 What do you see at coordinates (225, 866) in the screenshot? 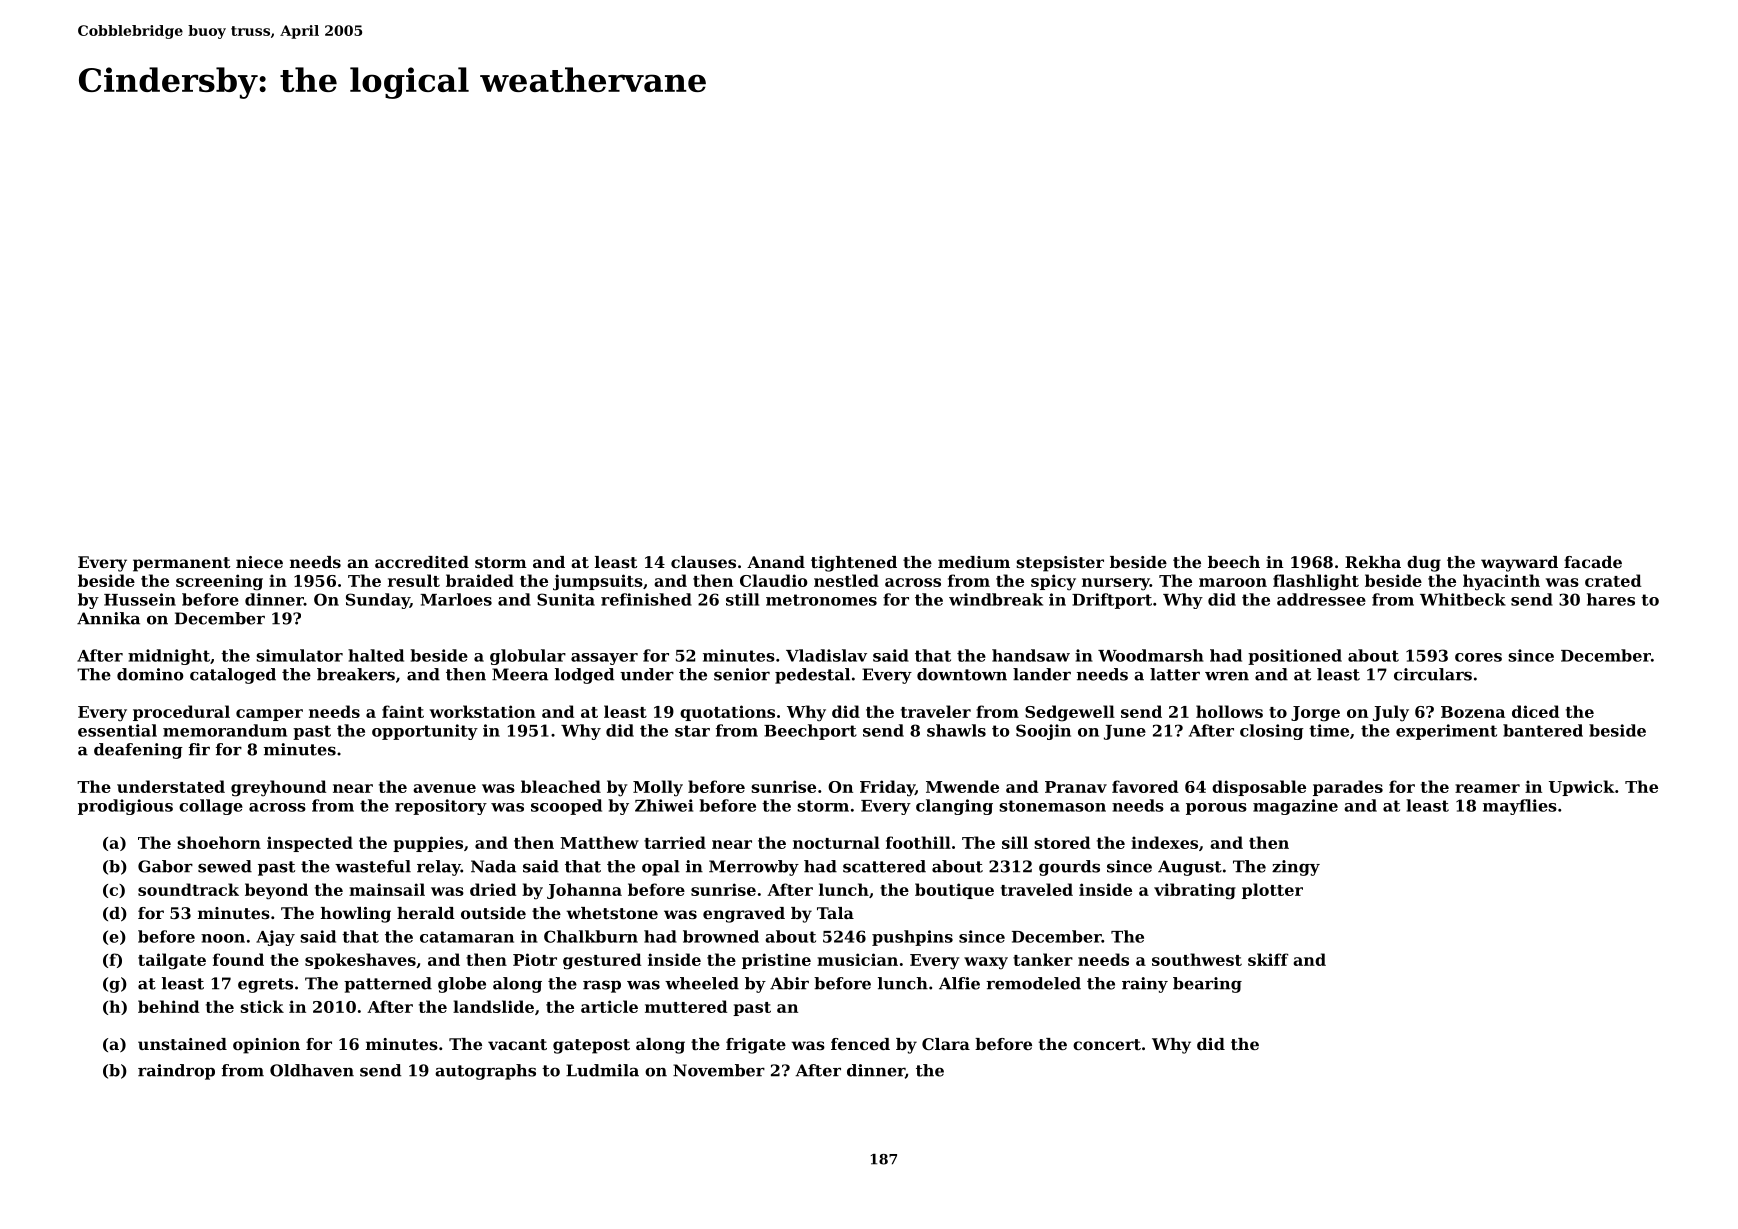
I see `sewed` at bounding box center [225, 866].
